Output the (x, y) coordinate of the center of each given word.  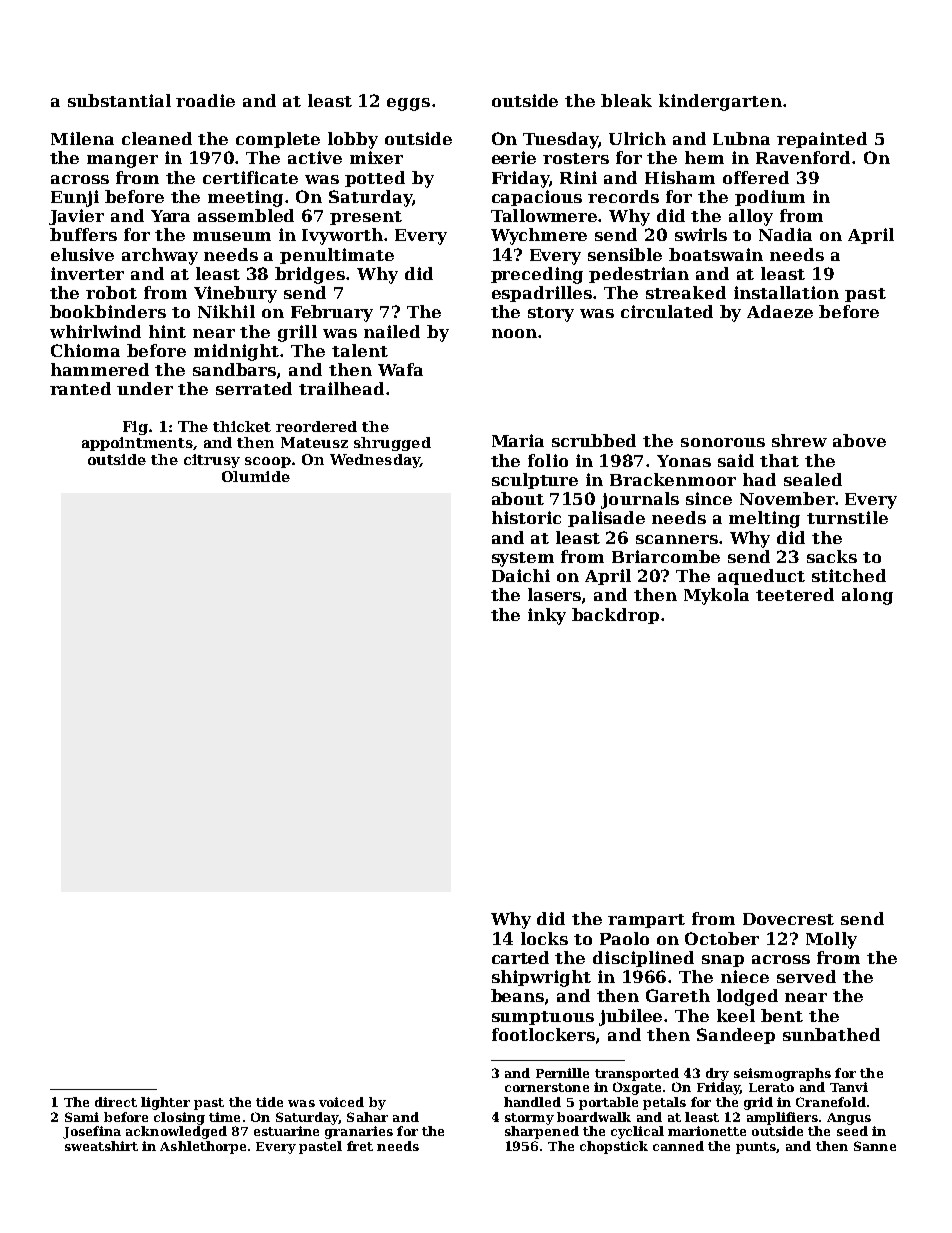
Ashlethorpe (203, 1147)
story (551, 314)
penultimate (337, 256)
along (867, 596)
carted (520, 957)
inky (547, 616)
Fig (135, 428)
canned (678, 1146)
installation (786, 292)
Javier (76, 217)
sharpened (542, 1132)
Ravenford (803, 157)
